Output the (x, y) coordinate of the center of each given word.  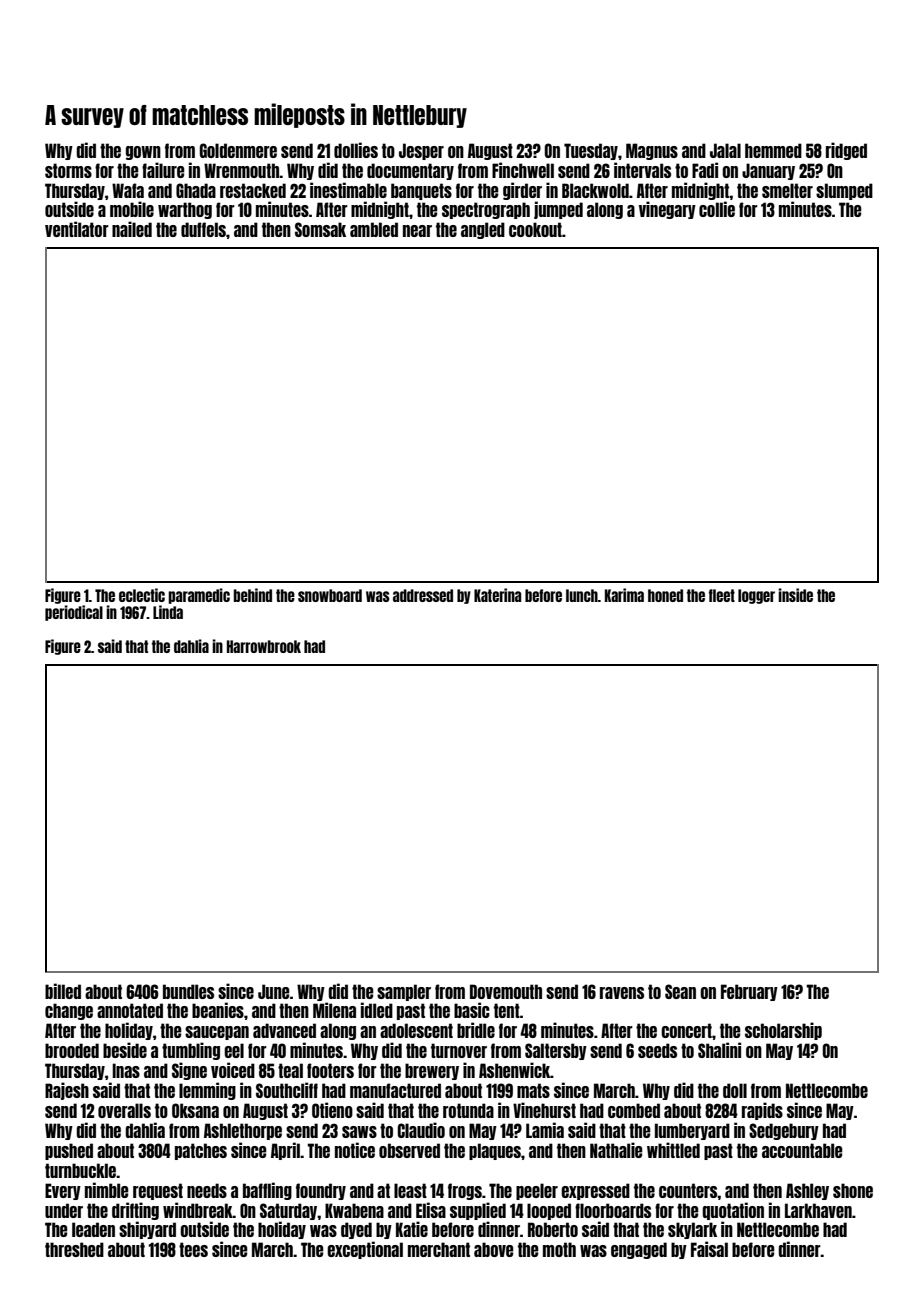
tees (193, 1249)
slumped (844, 191)
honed (665, 595)
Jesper (421, 151)
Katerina (497, 595)
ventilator (77, 229)
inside (795, 595)
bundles (188, 991)
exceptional (365, 1250)
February (749, 992)
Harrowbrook (264, 646)
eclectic (142, 595)
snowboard (330, 595)
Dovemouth (506, 991)
